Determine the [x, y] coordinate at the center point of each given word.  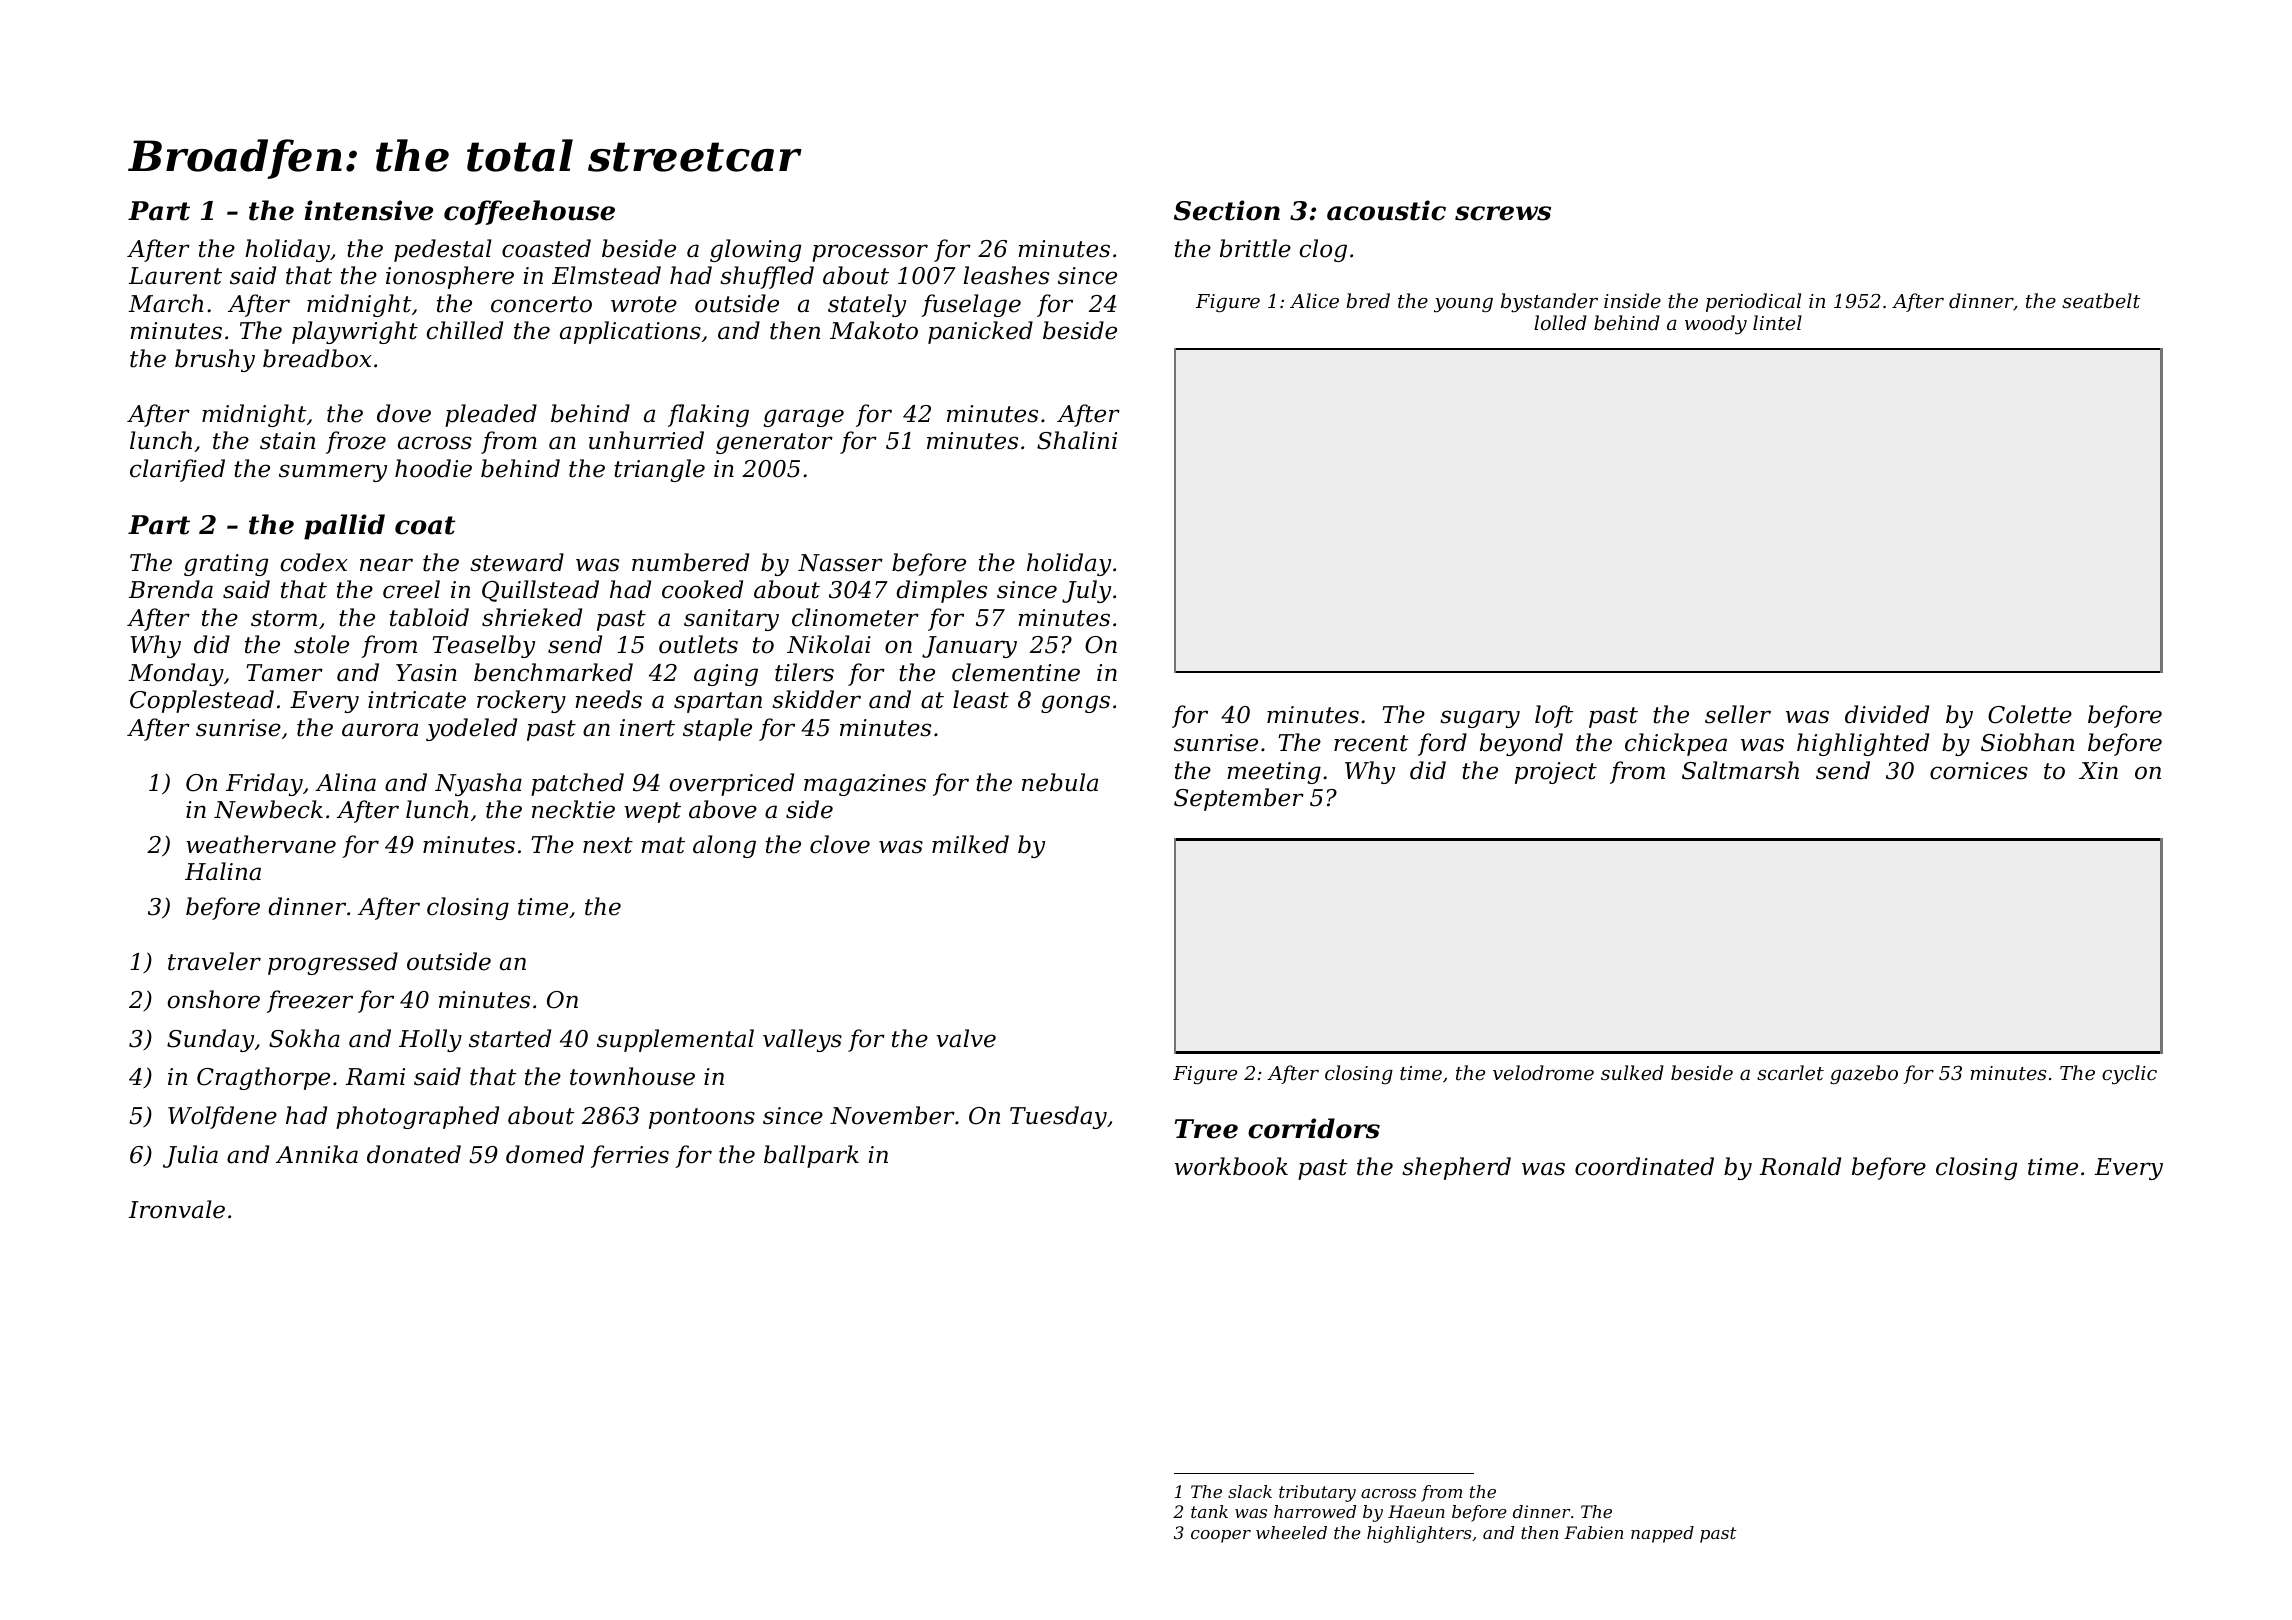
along [724, 846]
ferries [630, 1156]
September [1239, 799]
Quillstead [540, 591]
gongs [1075, 704]
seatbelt [2101, 300]
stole [321, 644]
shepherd [1456, 1168]
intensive [368, 210]
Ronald [1800, 1166]
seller [1738, 714]
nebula [1060, 782]
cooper [1221, 1536]
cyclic [2129, 1075]
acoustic [1386, 210]
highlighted [1863, 744]
